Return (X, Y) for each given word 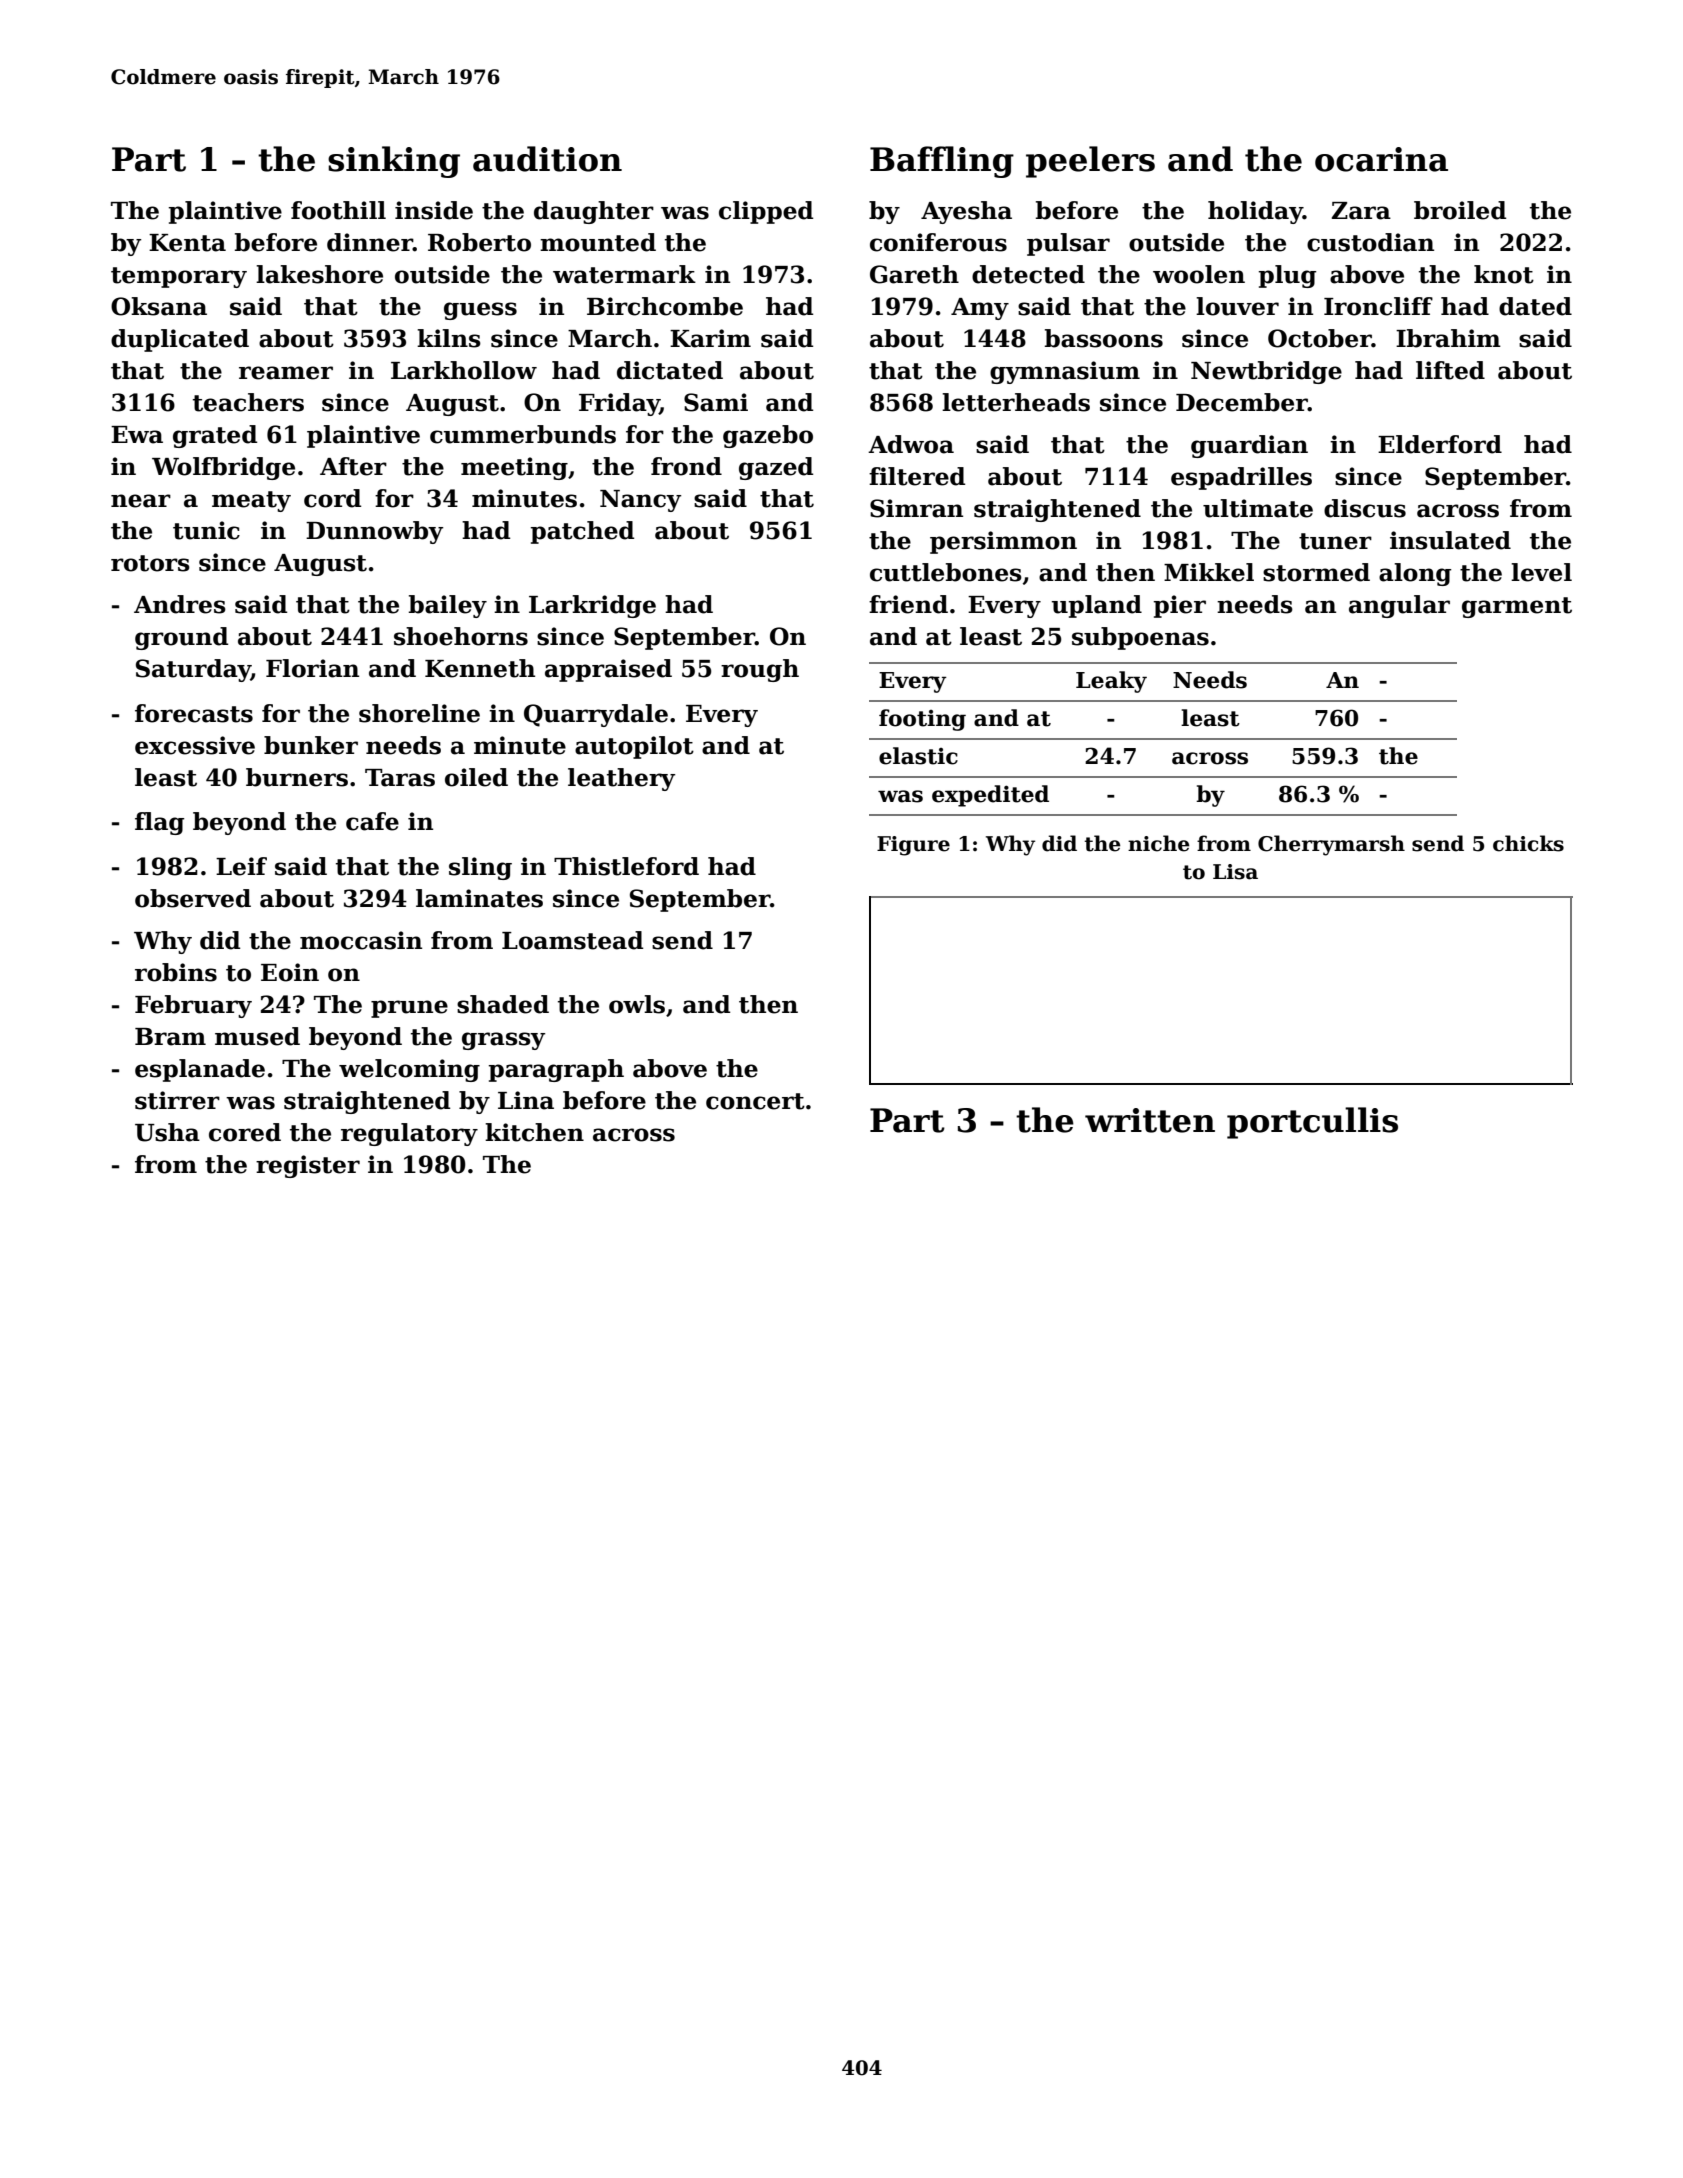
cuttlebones (946, 572)
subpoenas (1140, 638)
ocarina (1381, 159)
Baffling (942, 162)
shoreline (419, 713)
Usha (167, 1132)
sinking (394, 162)
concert (755, 1101)
